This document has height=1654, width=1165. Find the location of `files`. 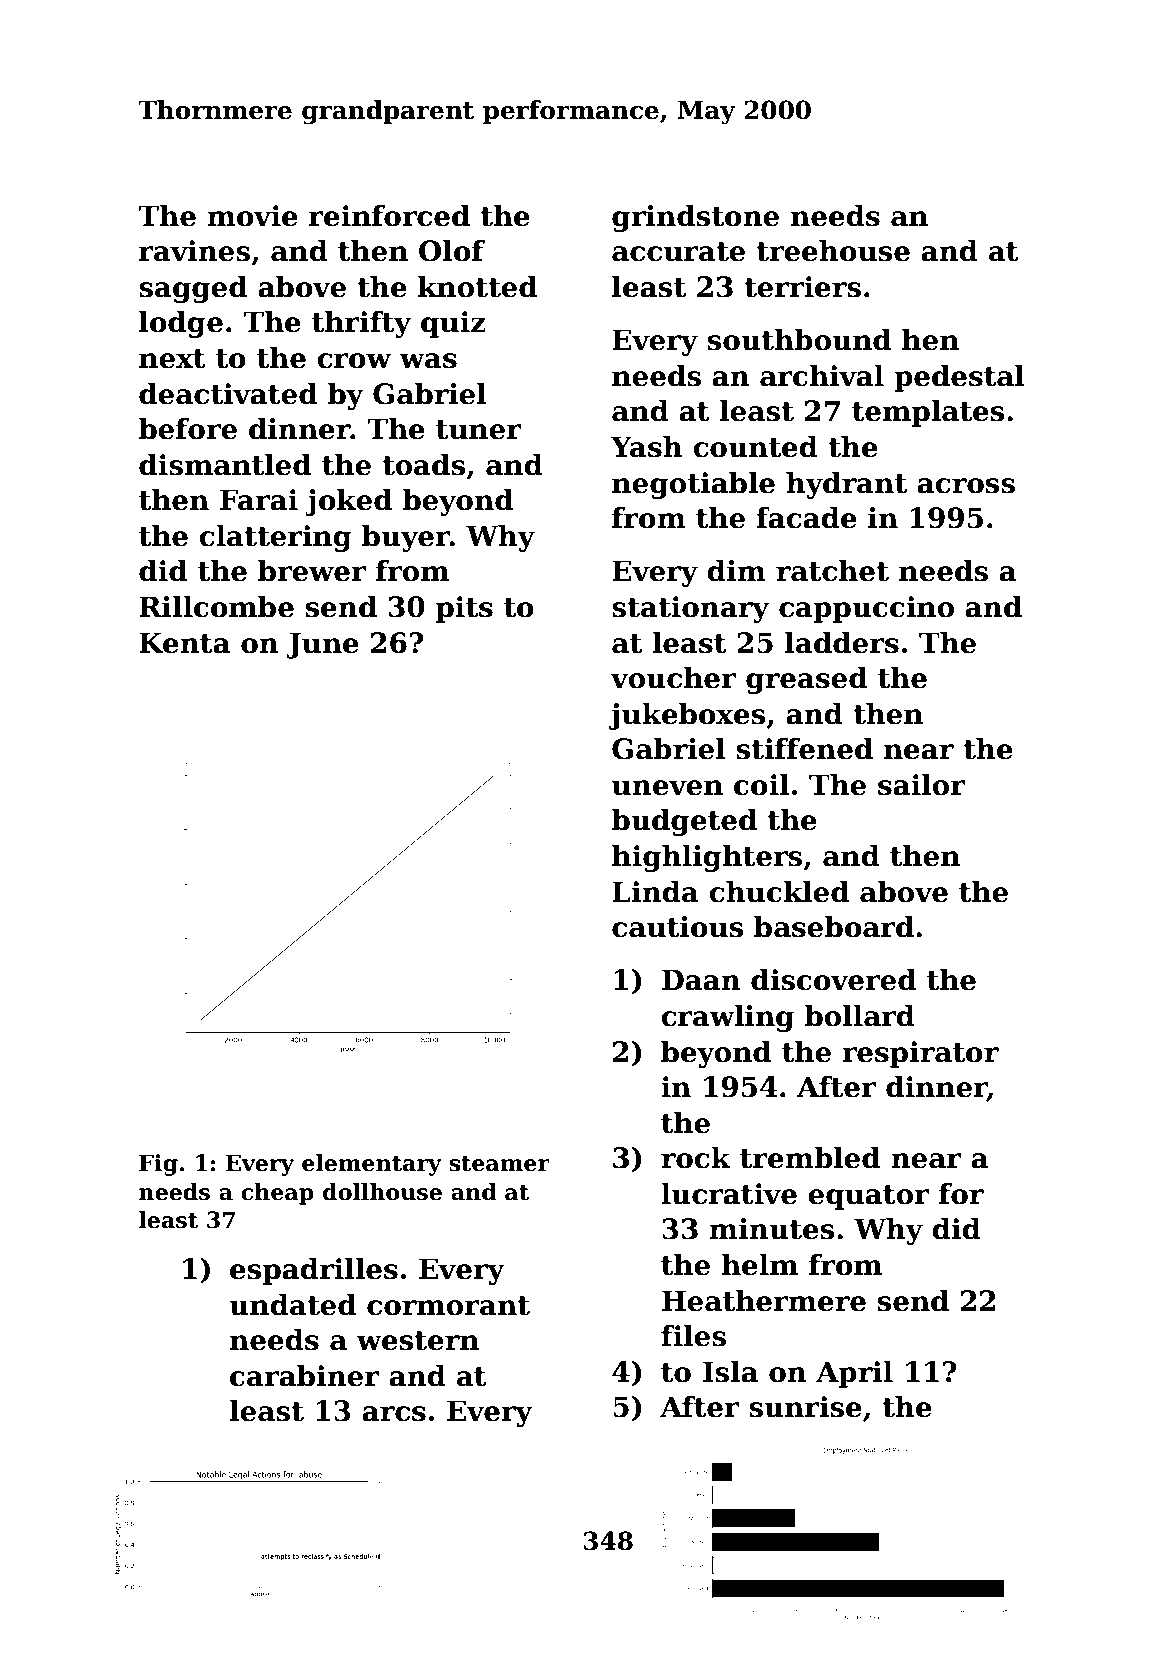

files is located at coordinates (693, 1335).
